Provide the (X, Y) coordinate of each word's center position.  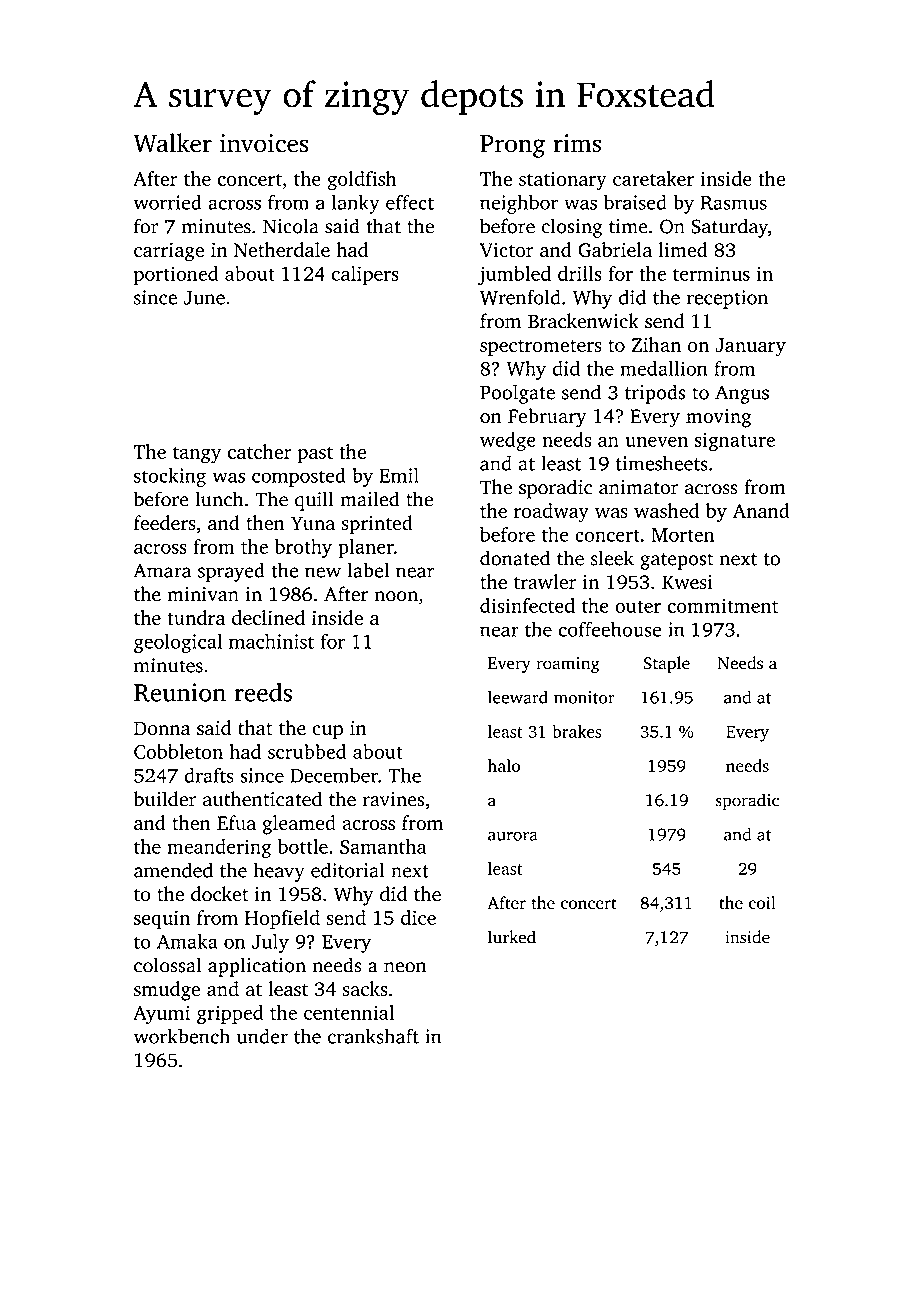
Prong (512, 146)
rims (577, 143)
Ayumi (161, 1014)
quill (314, 501)
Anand (761, 510)
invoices (264, 143)
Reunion (180, 692)
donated (515, 558)
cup (327, 732)
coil (762, 902)
